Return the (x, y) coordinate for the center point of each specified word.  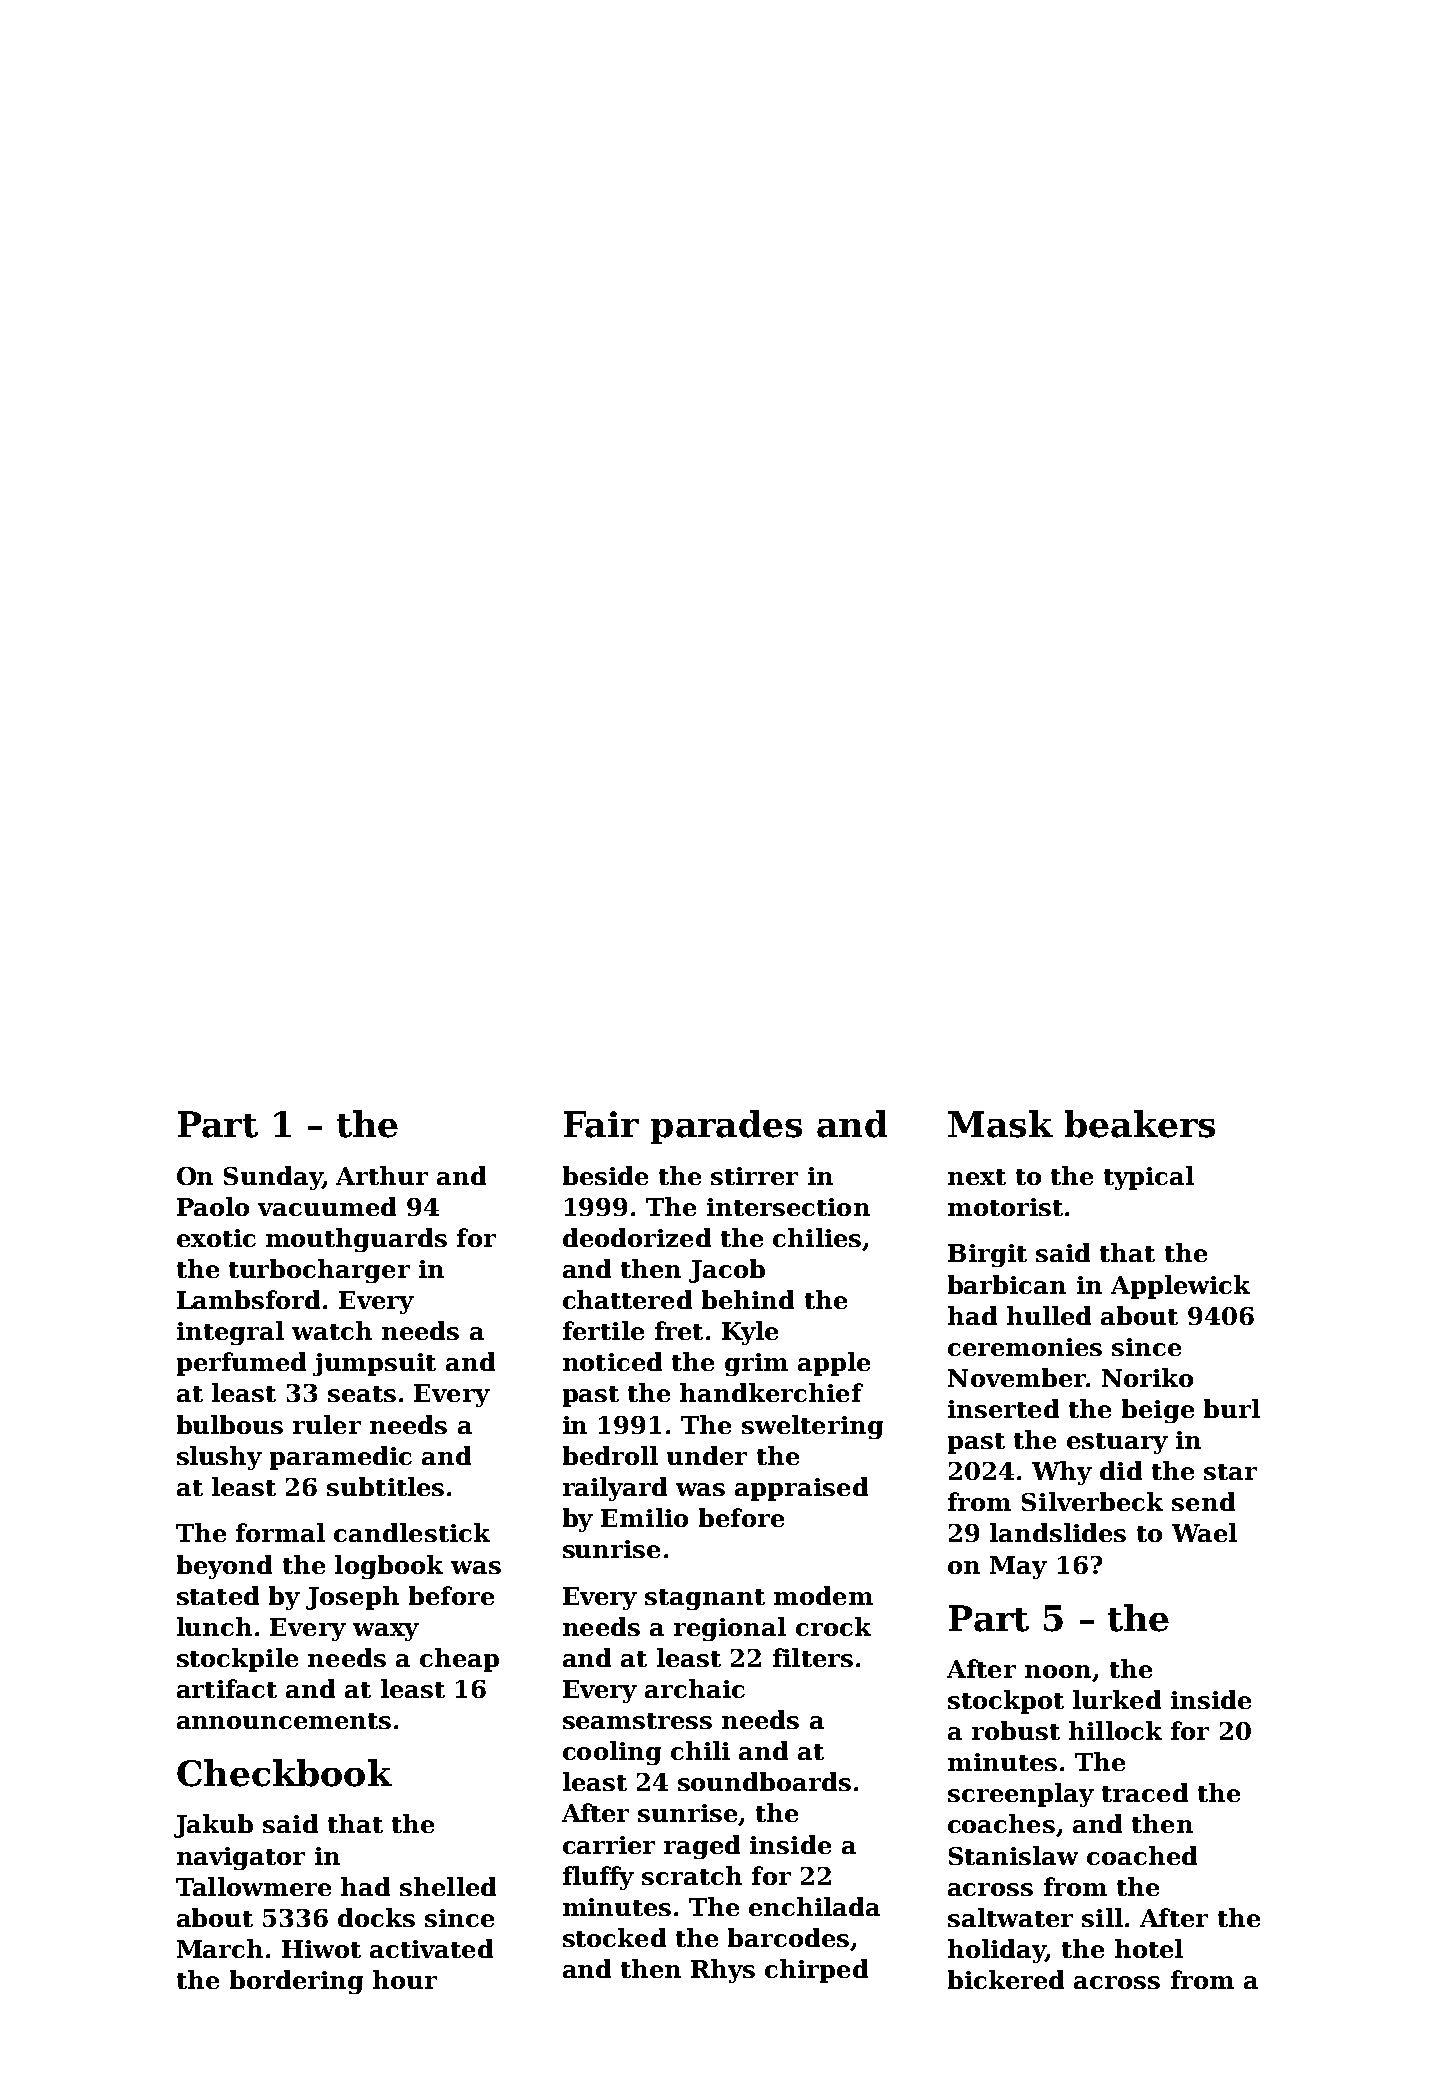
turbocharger (319, 1271)
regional (730, 1629)
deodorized (637, 1237)
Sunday (273, 1178)
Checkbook (284, 1773)
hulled (1049, 1315)
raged (702, 1847)
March (220, 1948)
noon (1058, 1671)
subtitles (385, 1486)
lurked (1117, 1699)
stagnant (705, 1599)
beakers (1140, 1124)
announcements (284, 1721)
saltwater (1010, 1917)
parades (726, 1127)
